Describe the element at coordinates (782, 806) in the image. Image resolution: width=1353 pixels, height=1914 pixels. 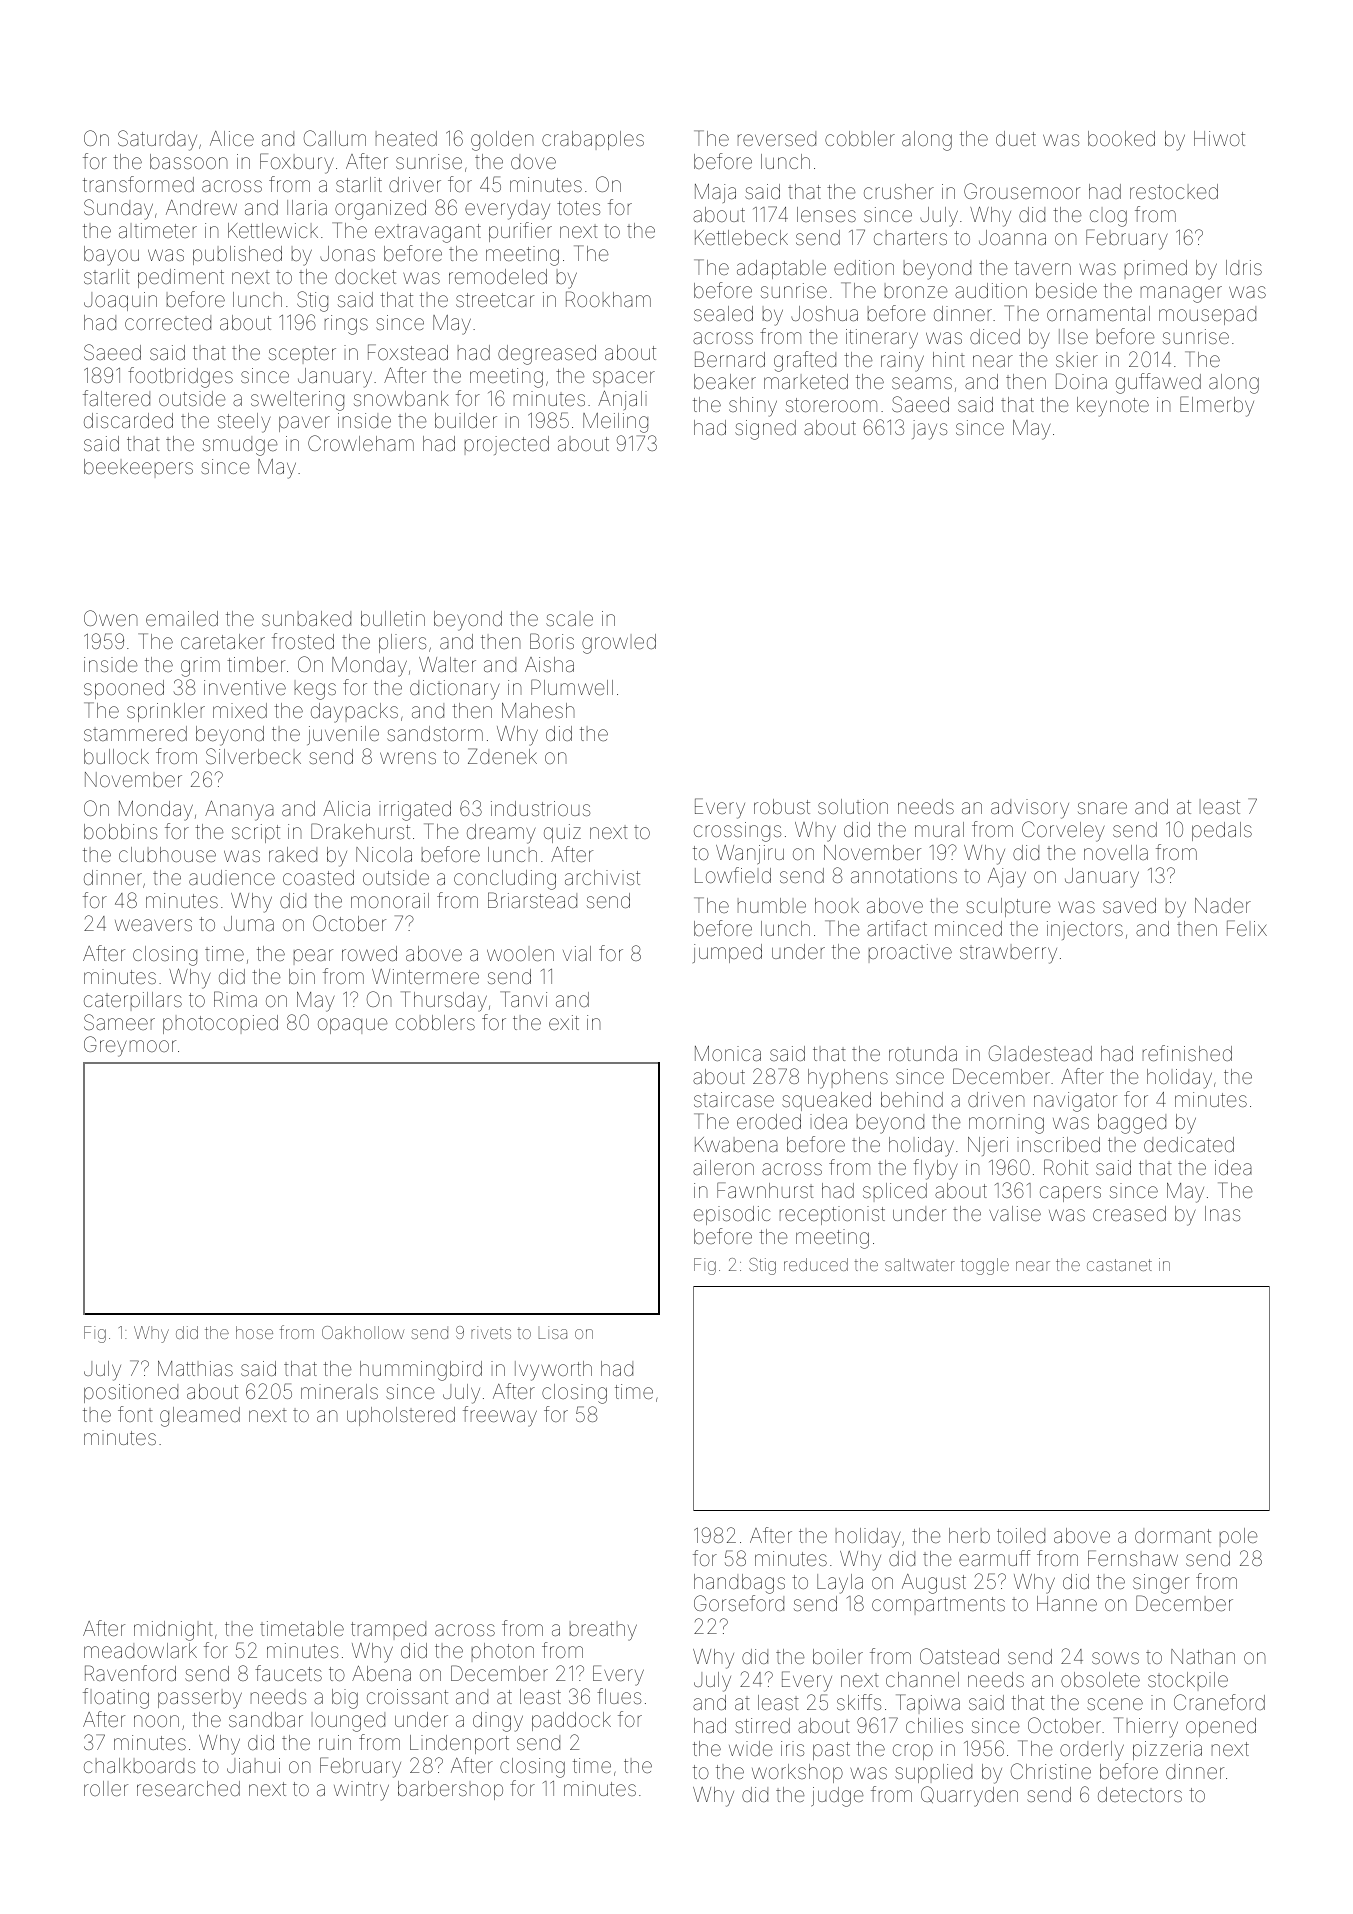
I see `robust` at that location.
